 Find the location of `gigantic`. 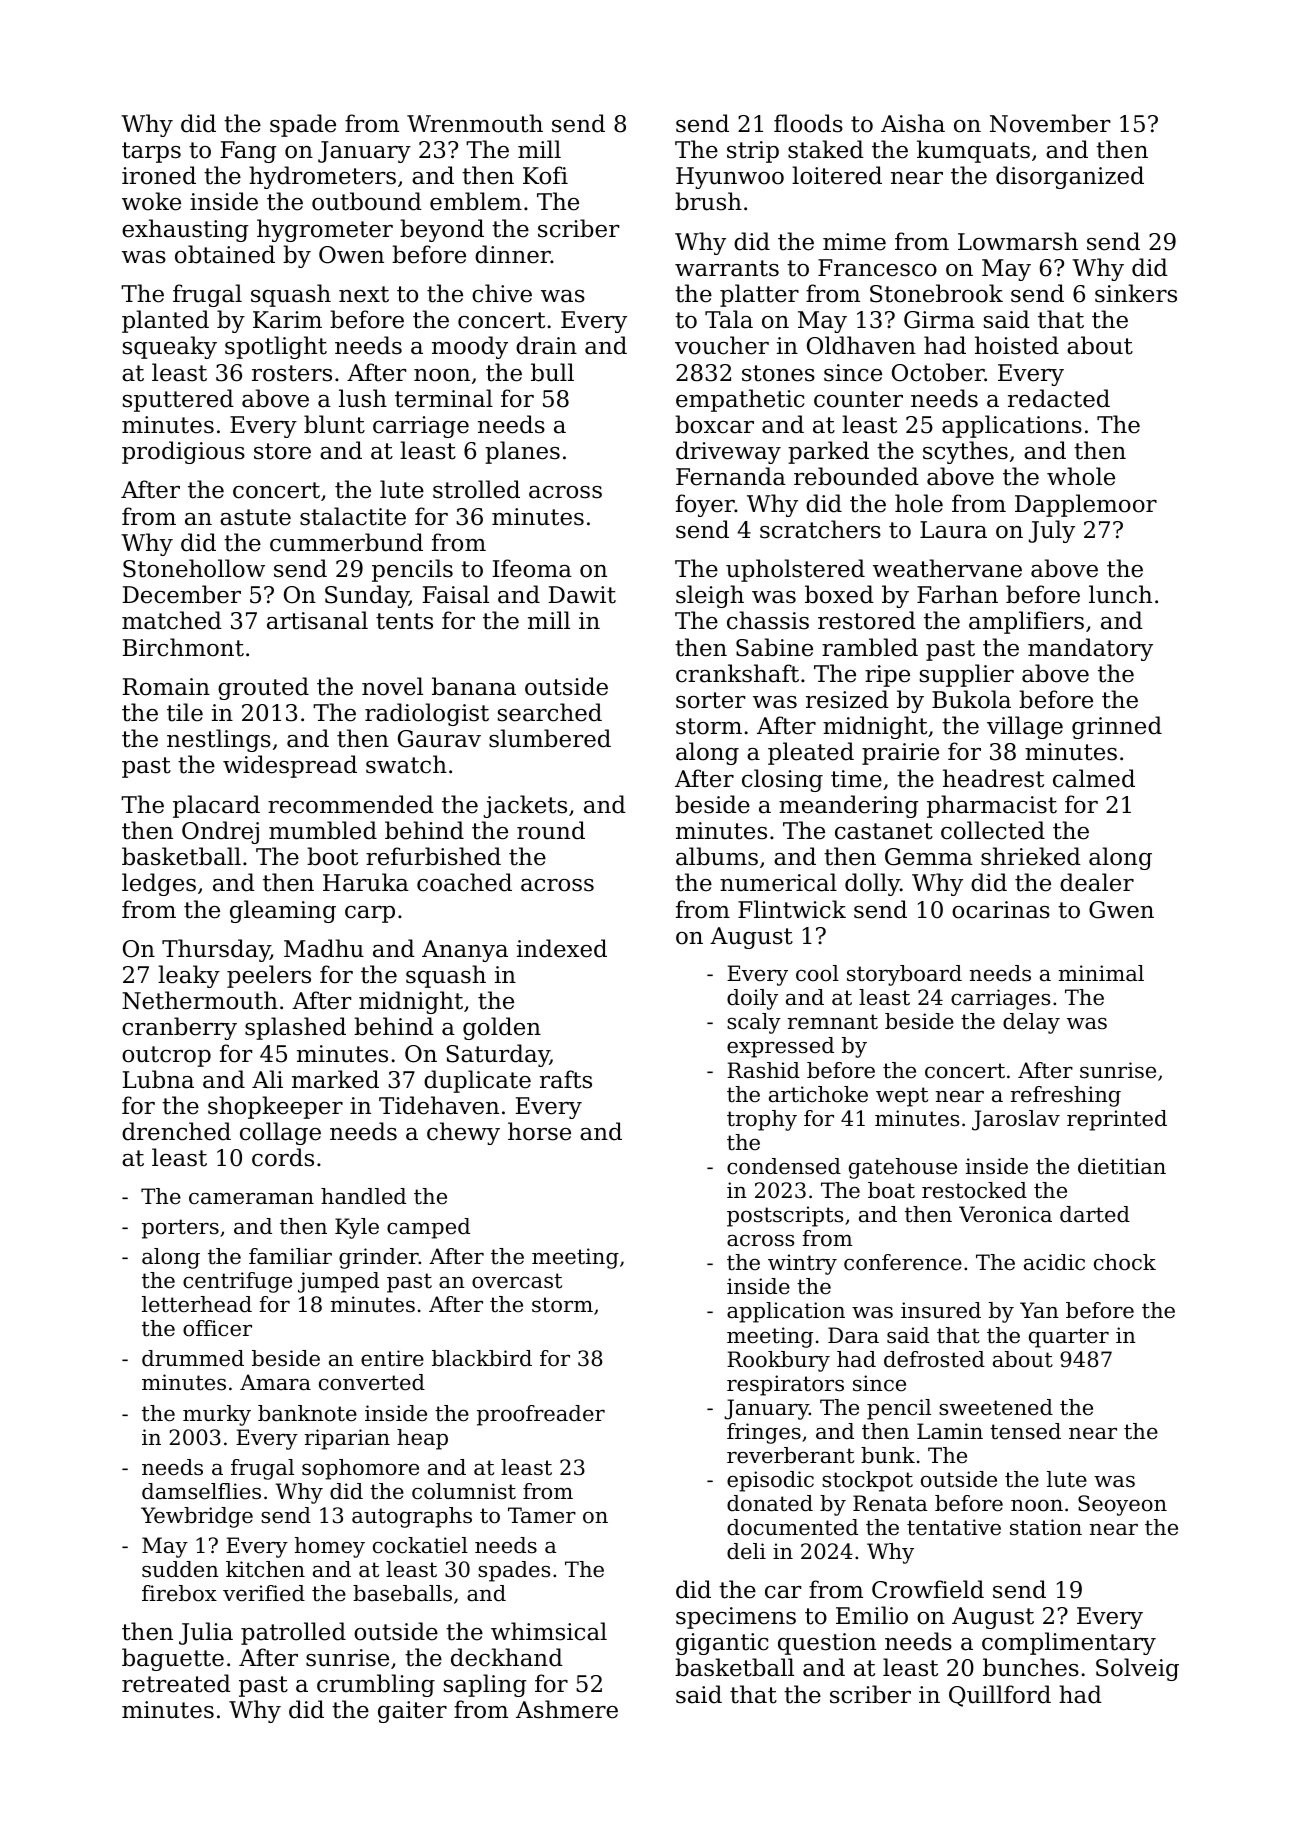

gigantic is located at coordinates (722, 1644).
